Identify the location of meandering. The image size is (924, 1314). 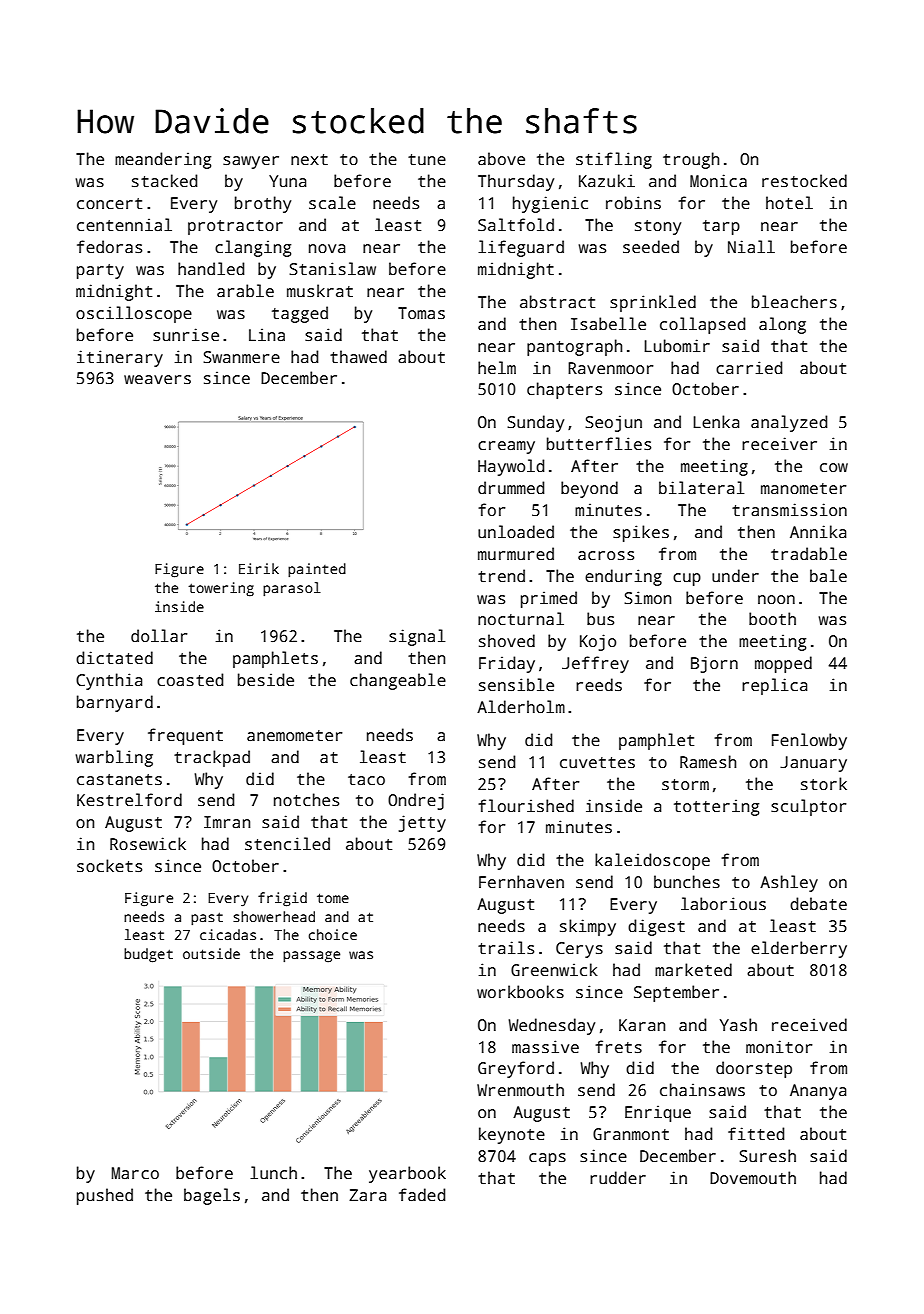
(163, 160).
